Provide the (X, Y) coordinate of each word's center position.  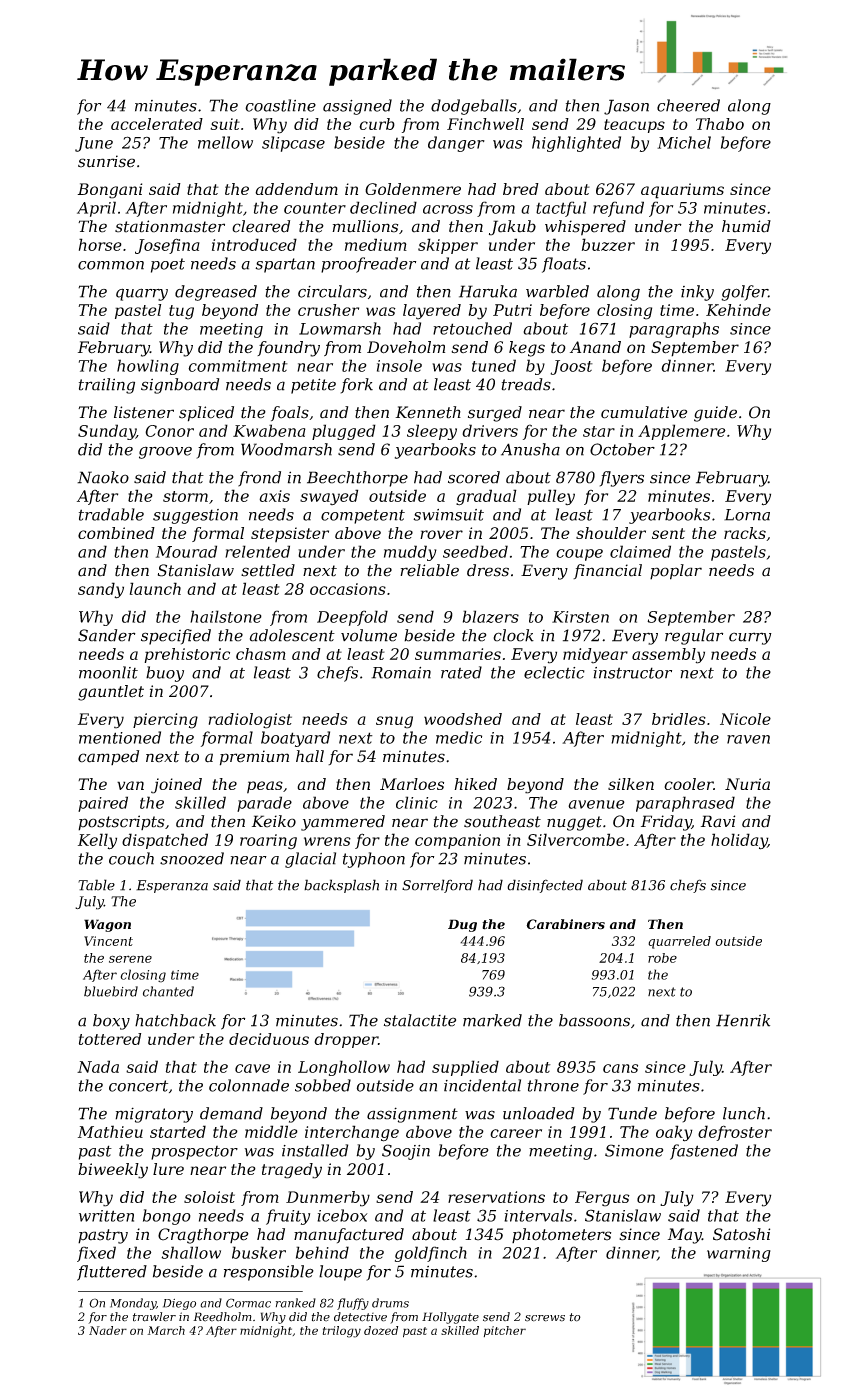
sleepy (432, 432)
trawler (154, 1317)
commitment (238, 366)
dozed (381, 1330)
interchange (352, 1133)
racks (745, 533)
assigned (357, 107)
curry (750, 638)
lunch (744, 1113)
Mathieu (110, 1131)
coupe (579, 555)
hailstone (226, 616)
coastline (280, 105)
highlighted (576, 144)
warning (739, 1254)
